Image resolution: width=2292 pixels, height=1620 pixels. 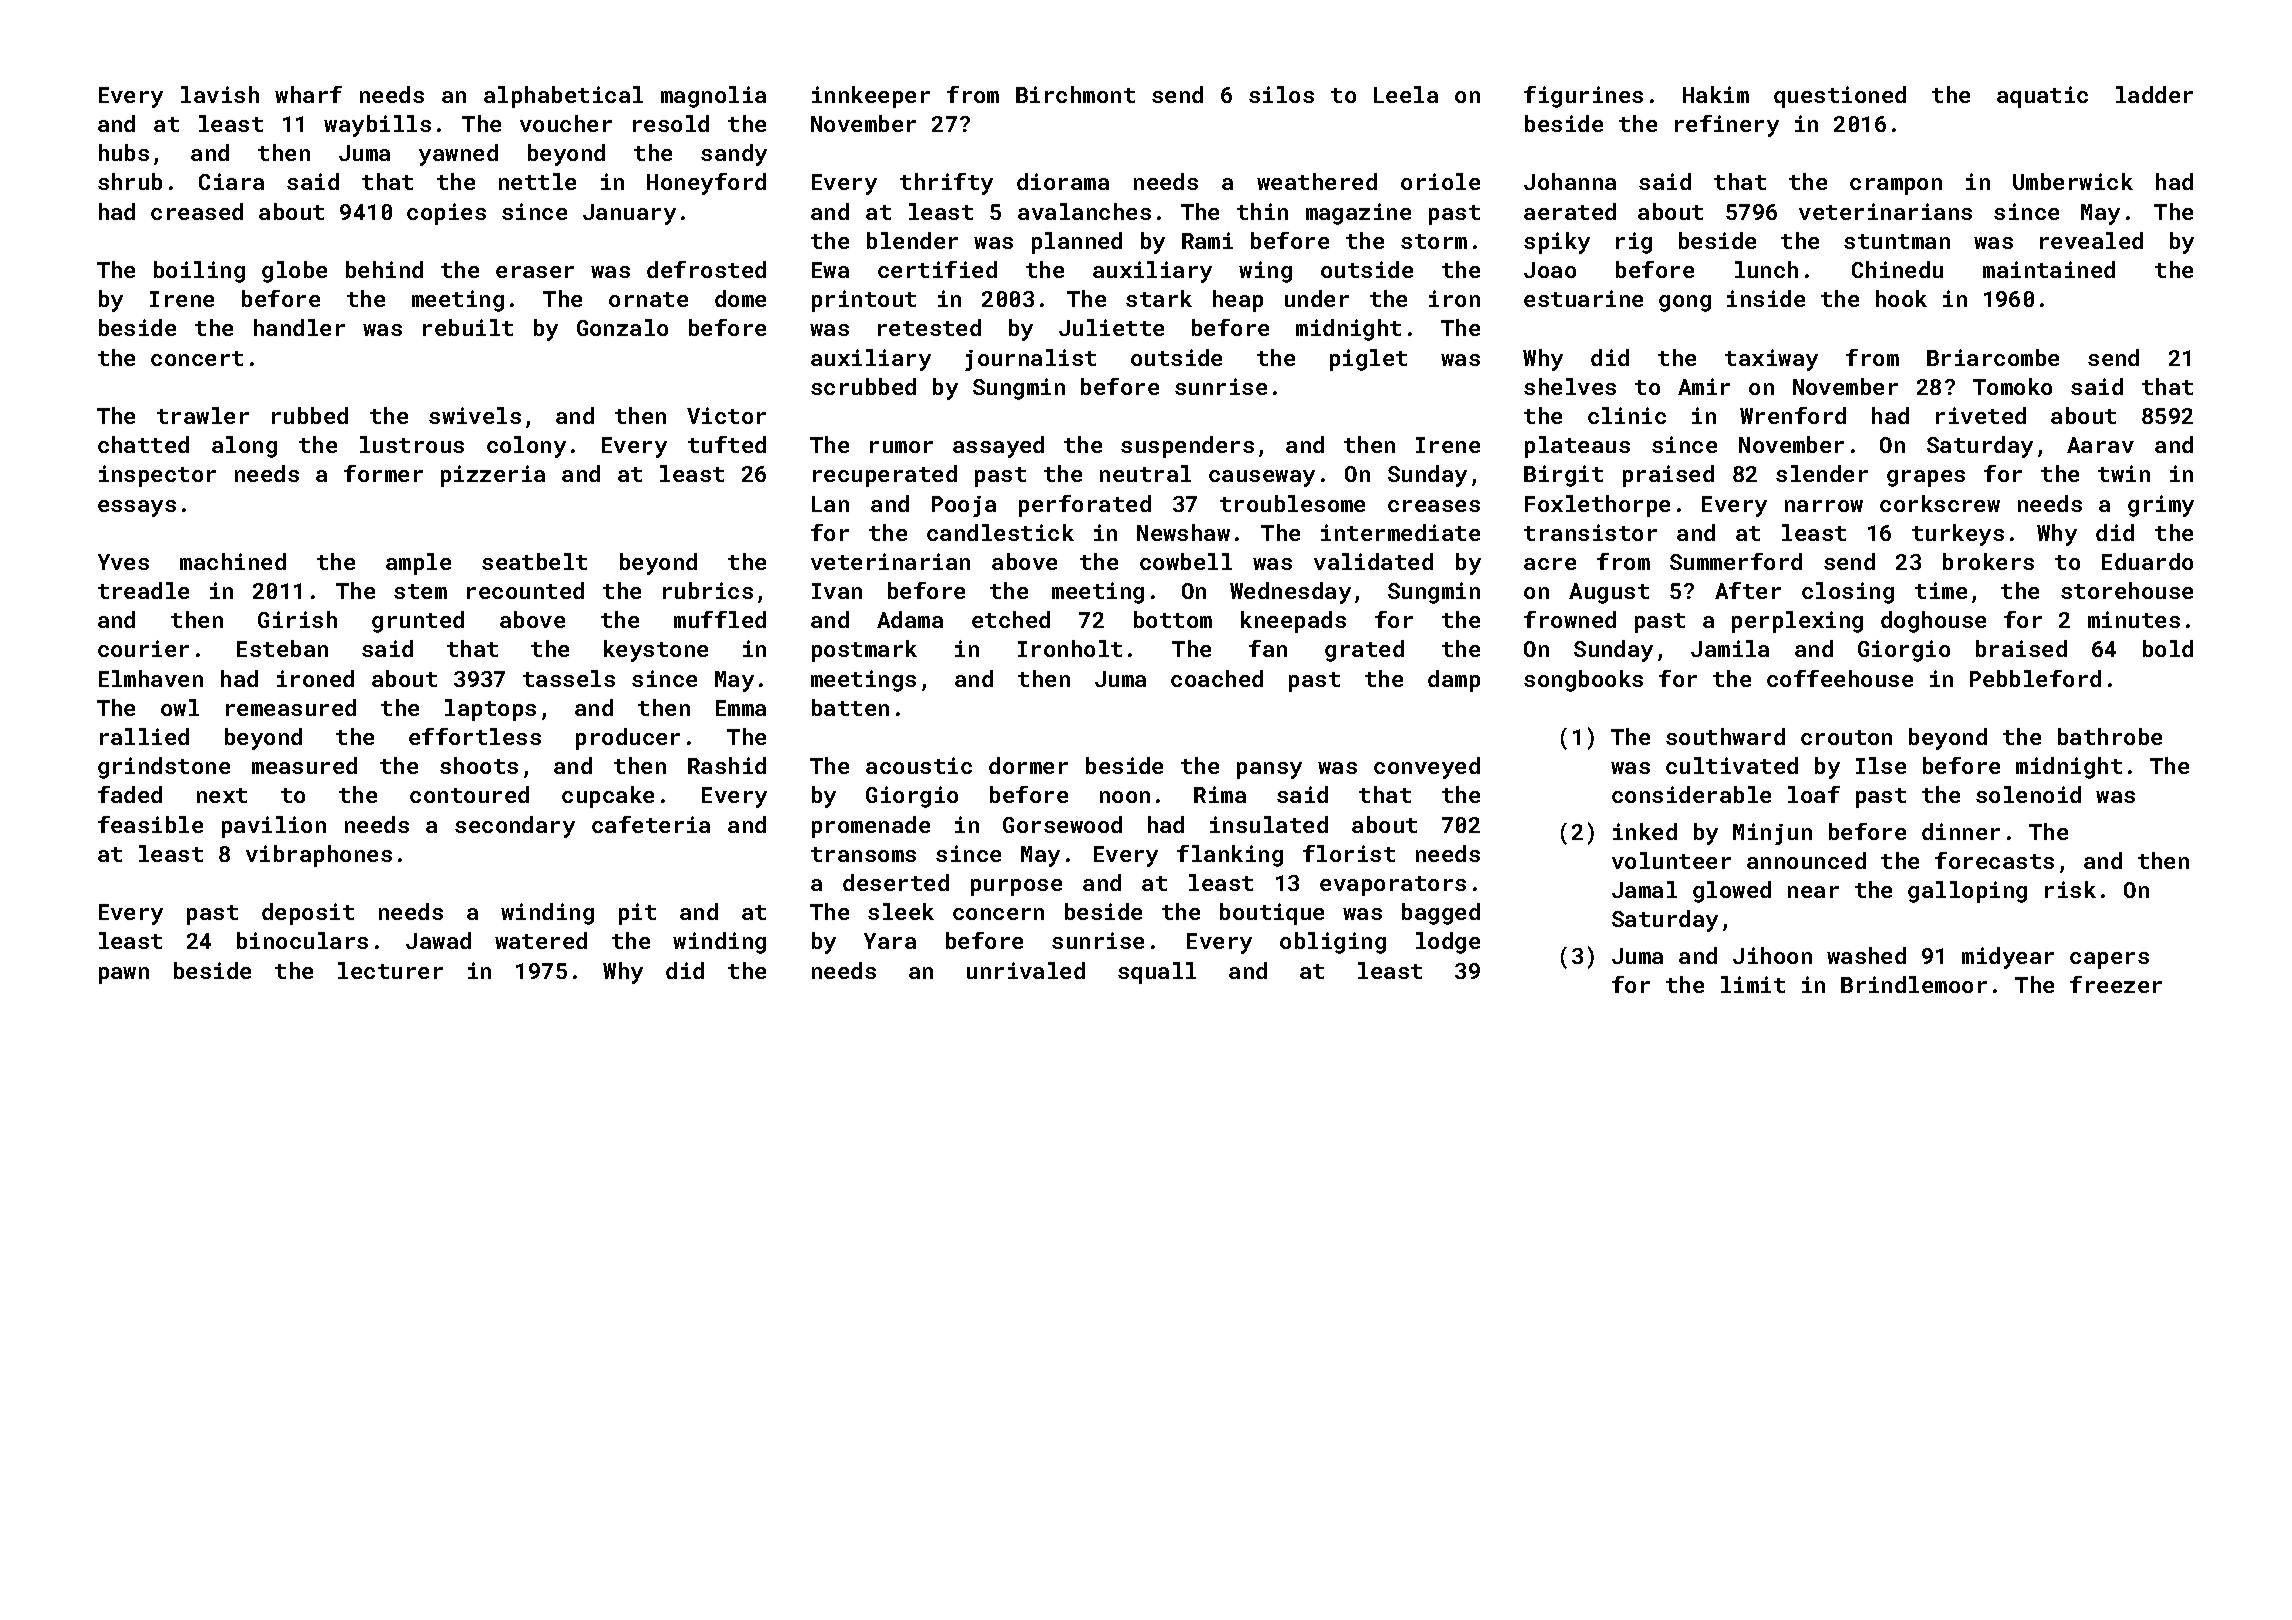 What do you see at coordinates (446, 214) in the page?
I see `copies` at bounding box center [446, 214].
